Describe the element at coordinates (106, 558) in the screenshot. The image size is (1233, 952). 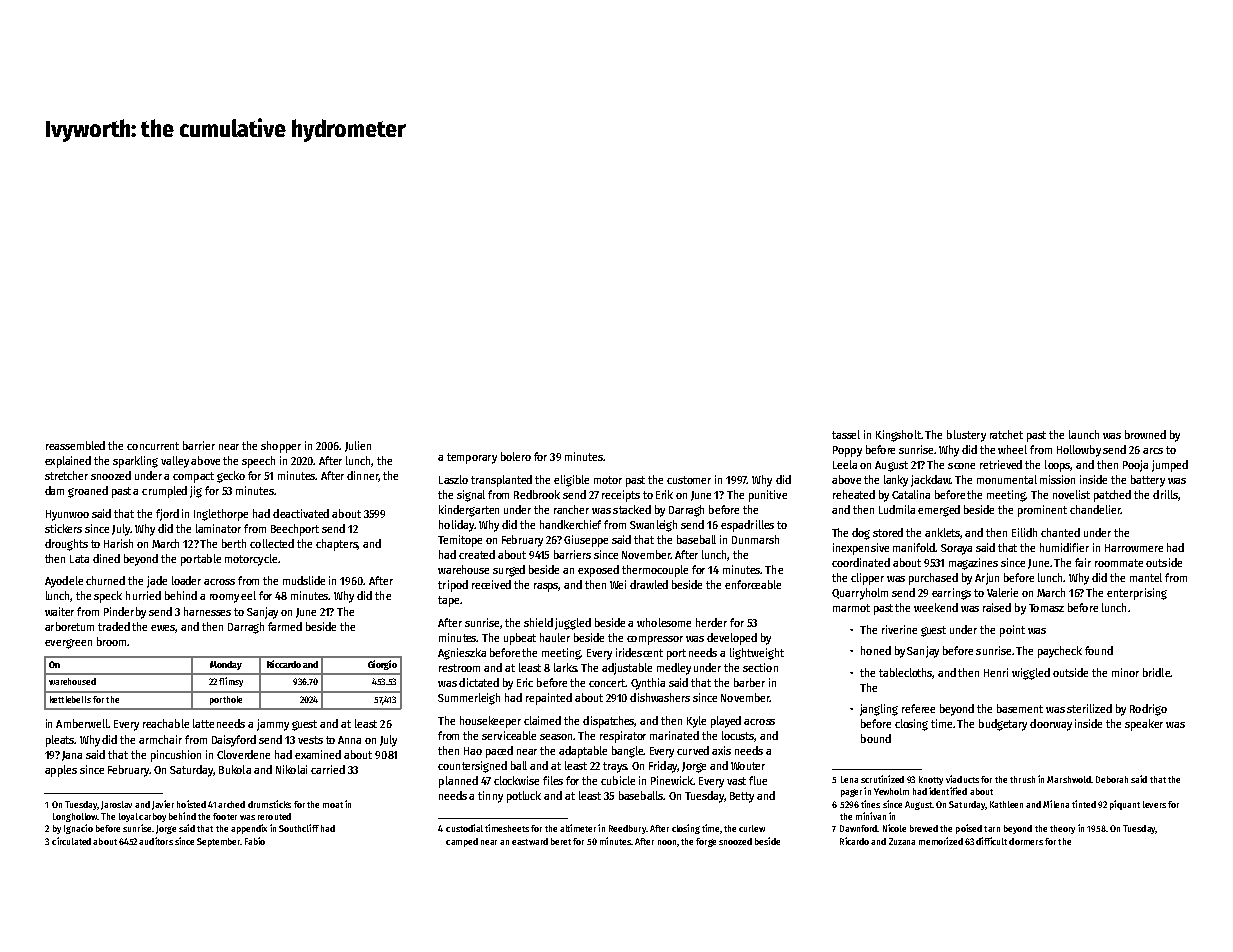
I see `dined` at that location.
